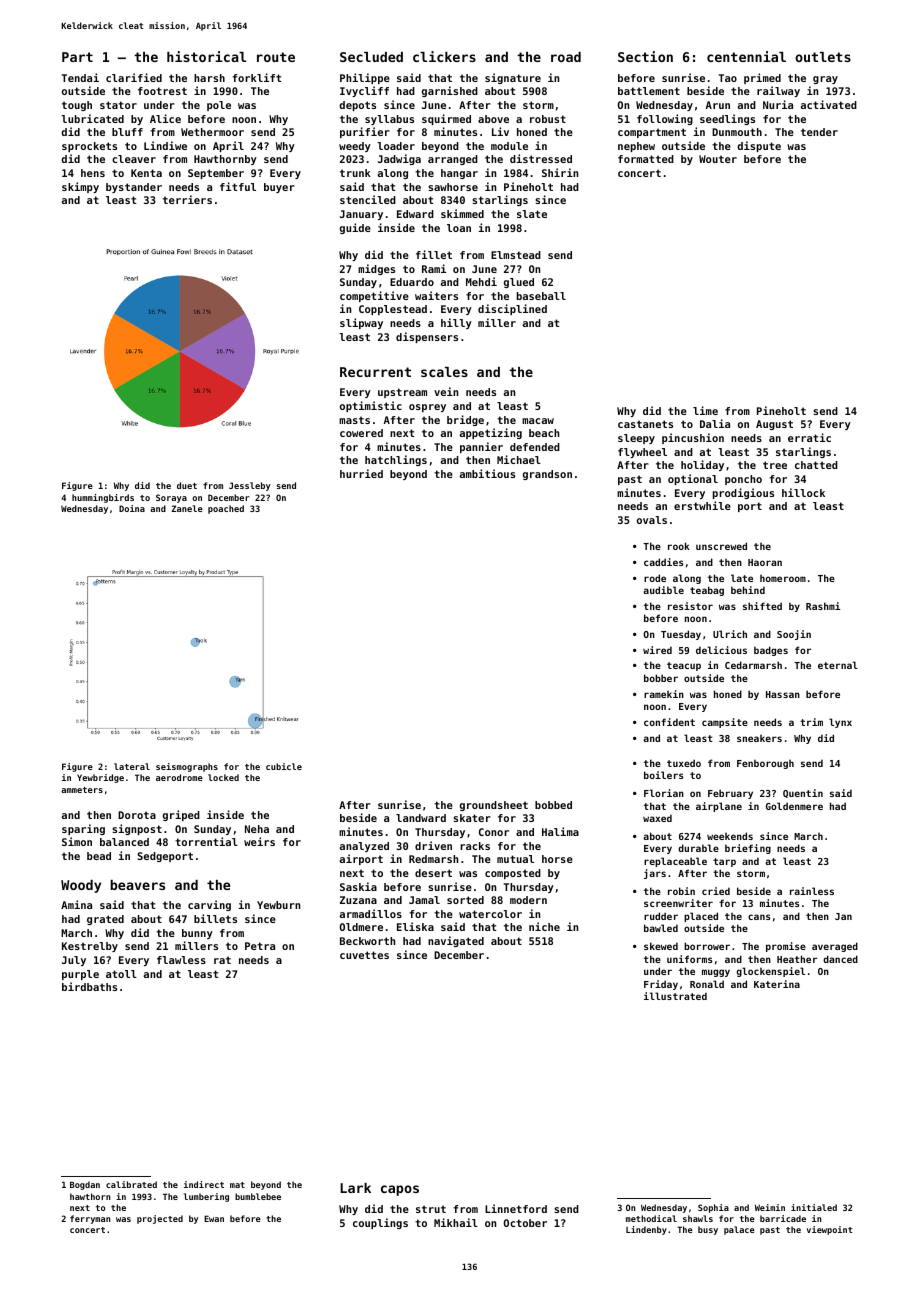 The width and height of the document is (924, 1308). What do you see at coordinates (456, 323) in the document?
I see `hilly` at bounding box center [456, 323].
